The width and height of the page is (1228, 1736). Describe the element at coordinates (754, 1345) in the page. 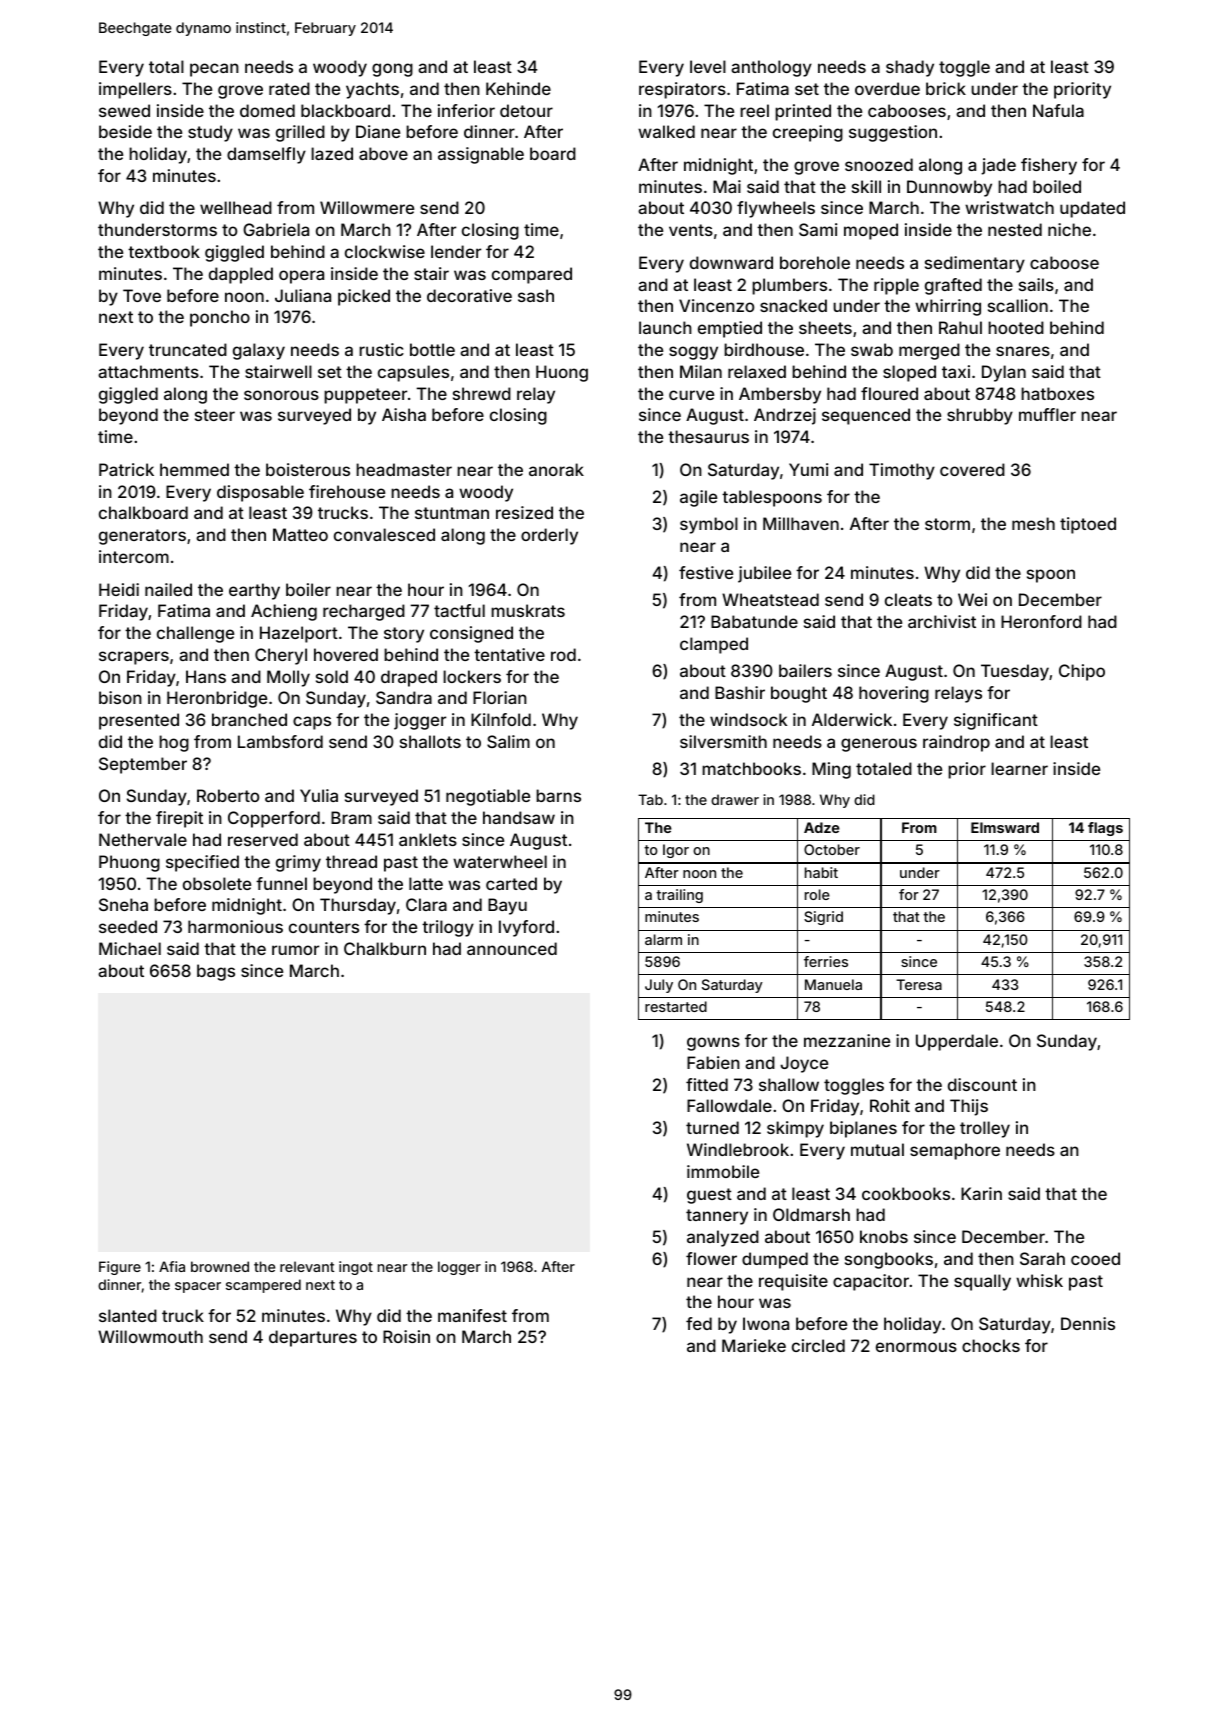

I see `Marieke` at that location.
